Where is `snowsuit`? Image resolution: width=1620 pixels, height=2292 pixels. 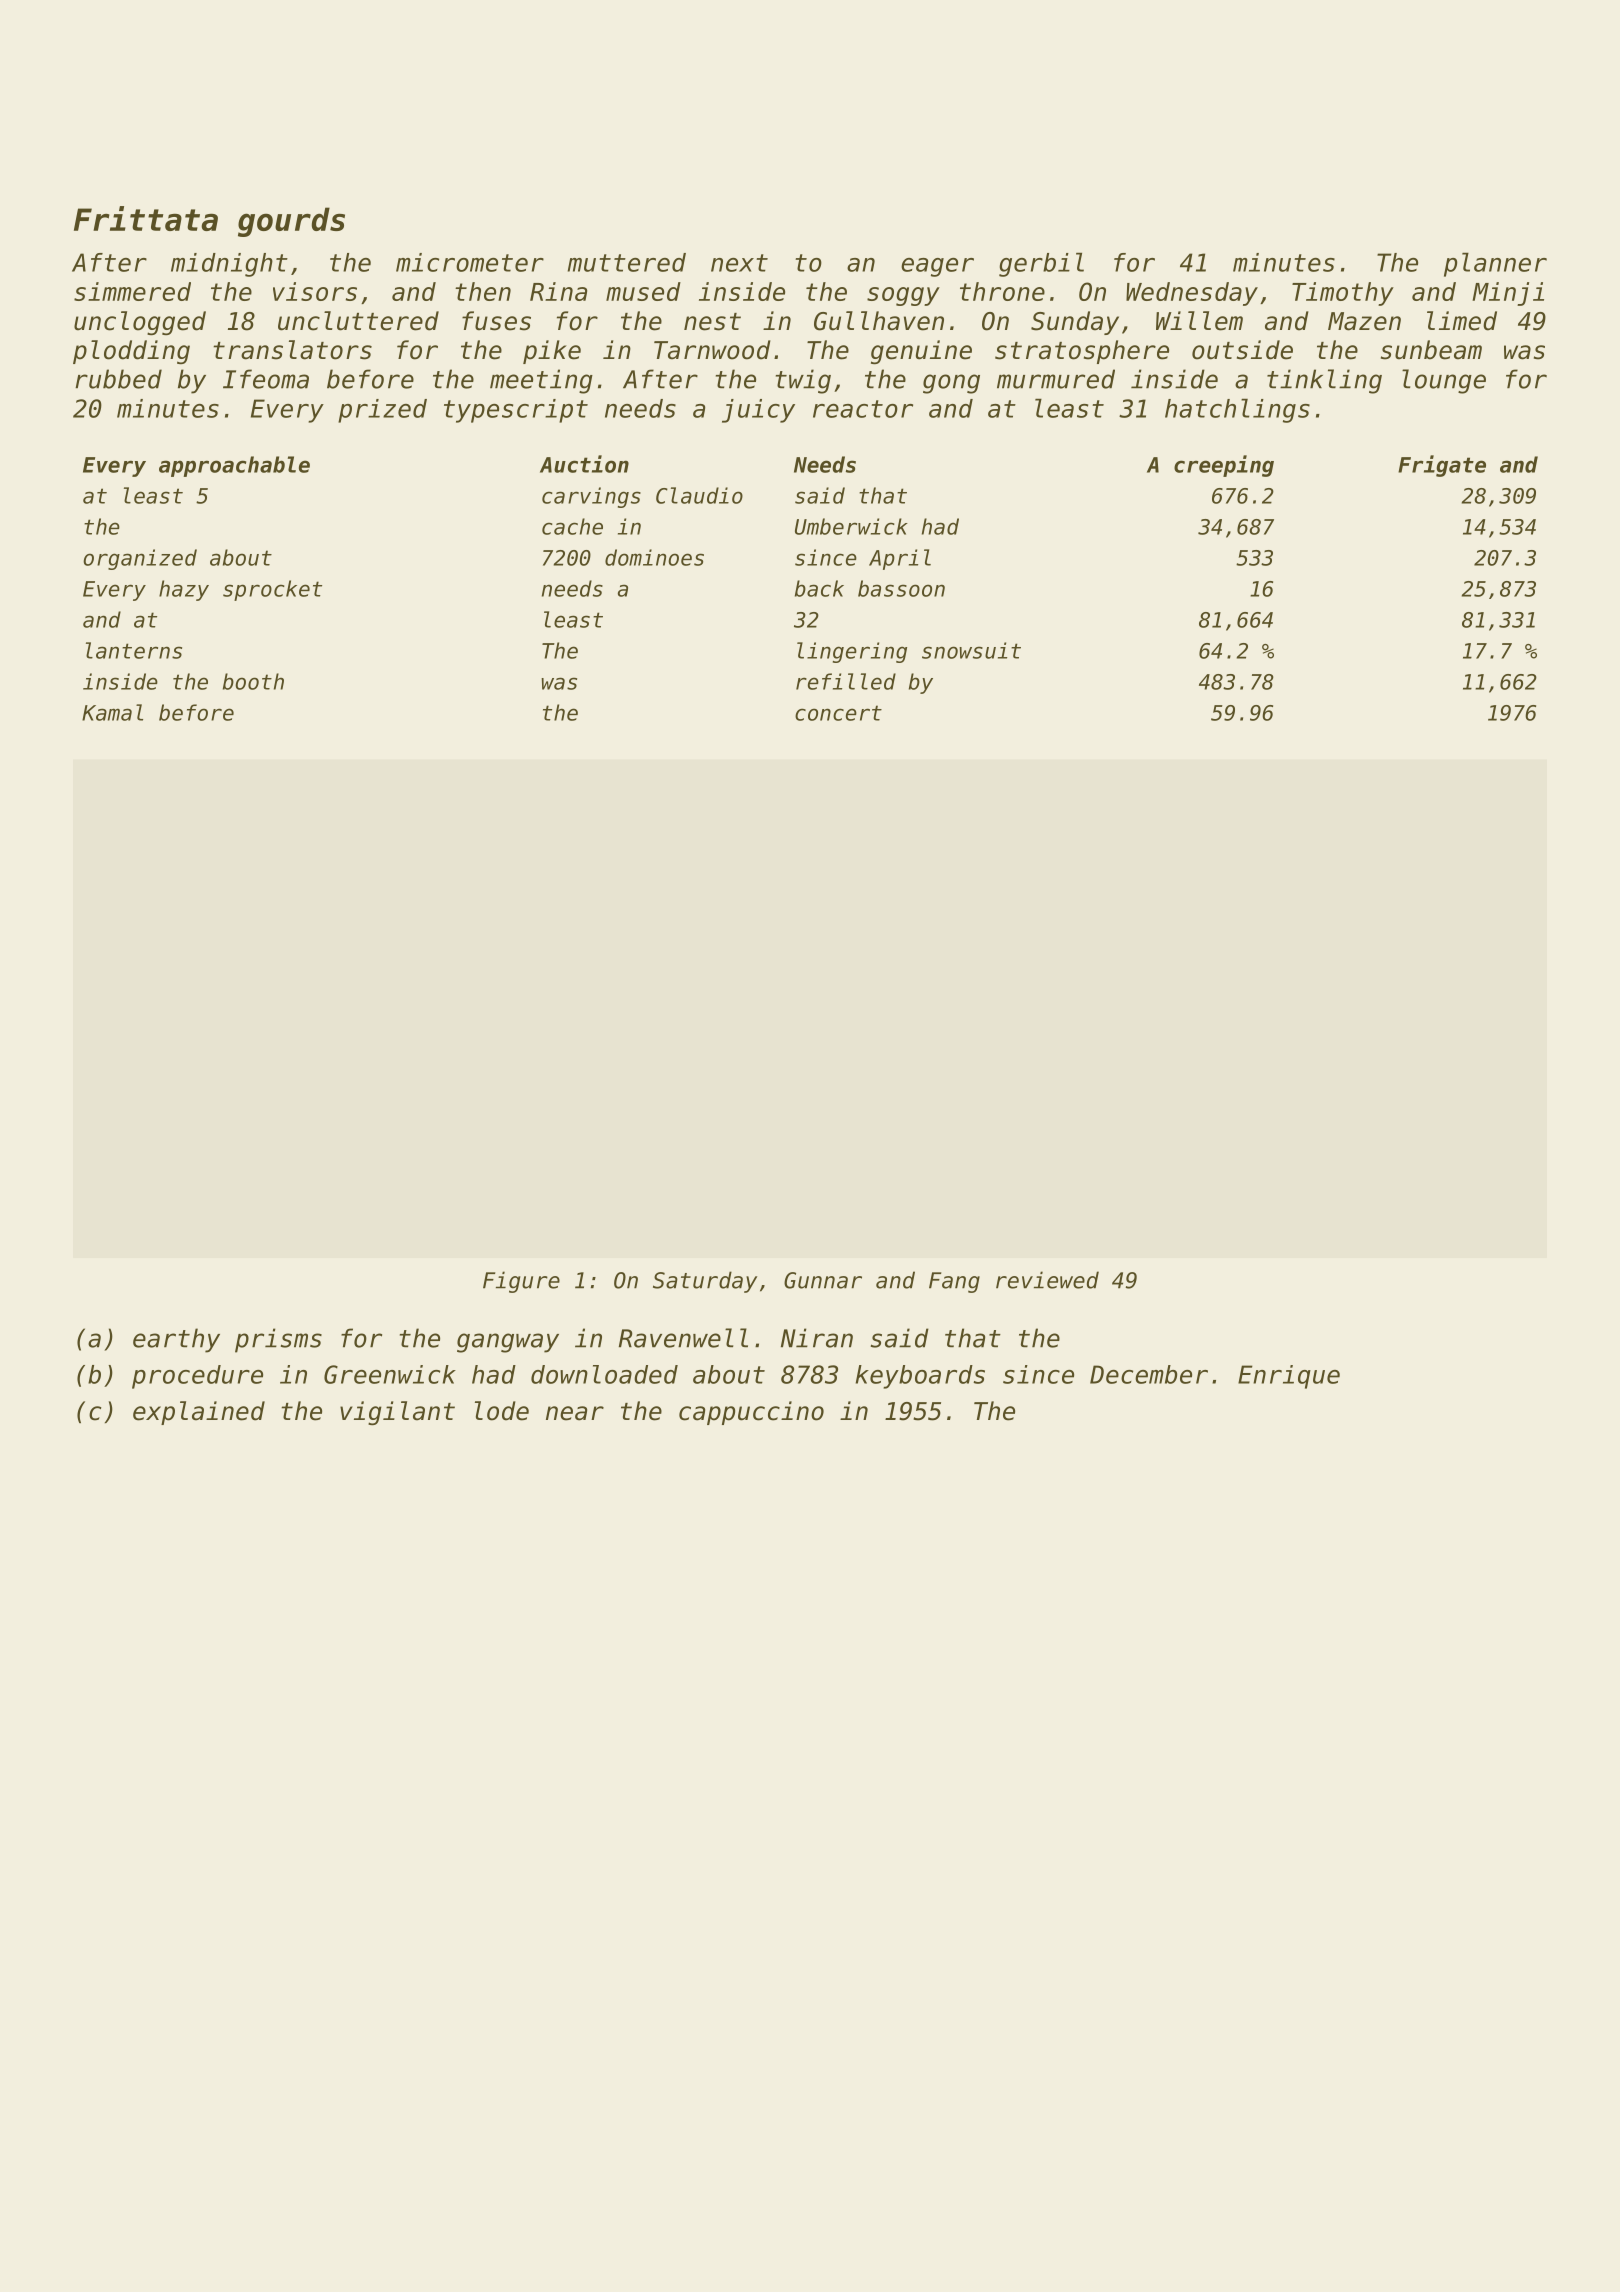 snowsuit is located at coordinates (971, 650).
